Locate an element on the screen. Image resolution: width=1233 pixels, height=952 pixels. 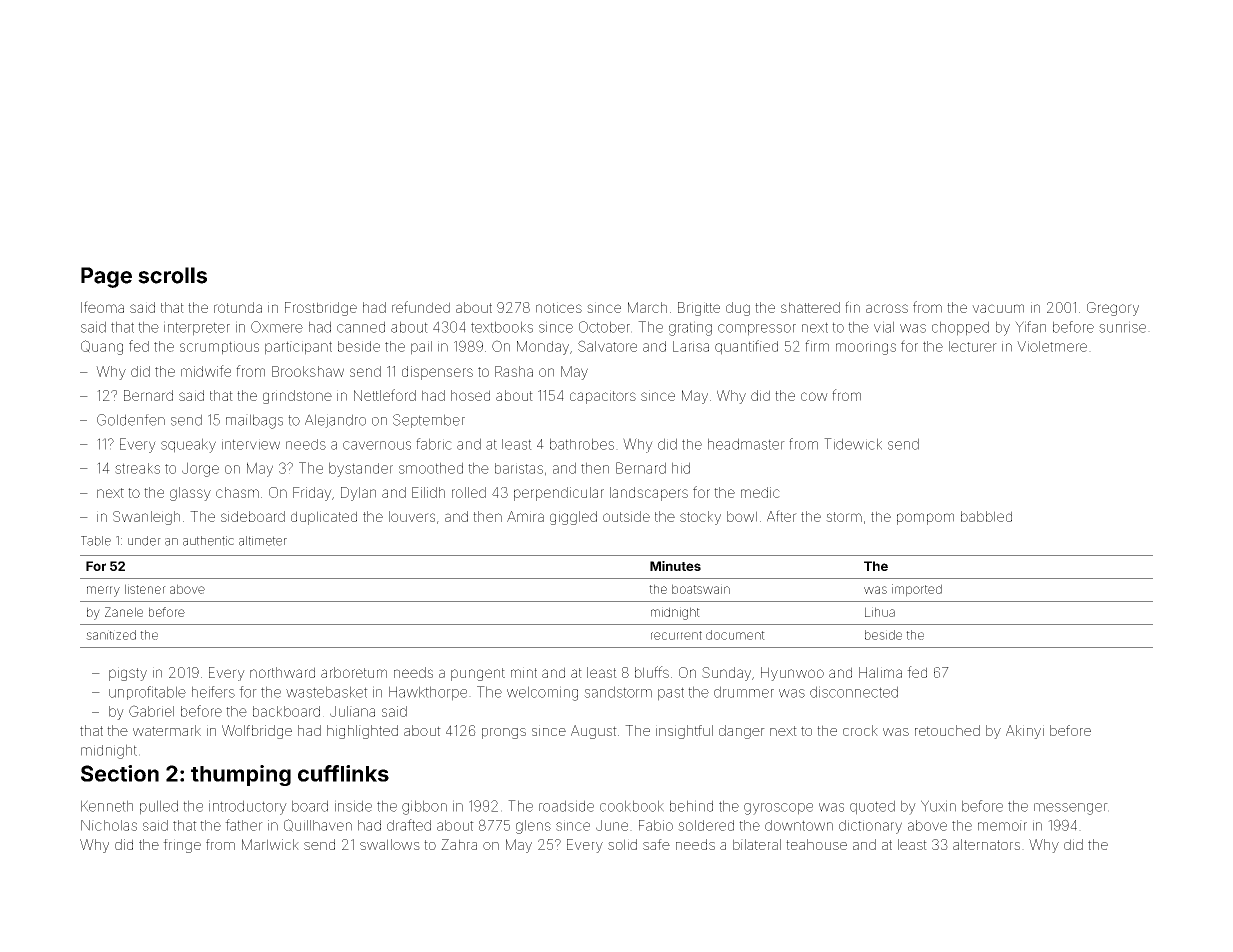
Gregory is located at coordinates (1113, 309).
